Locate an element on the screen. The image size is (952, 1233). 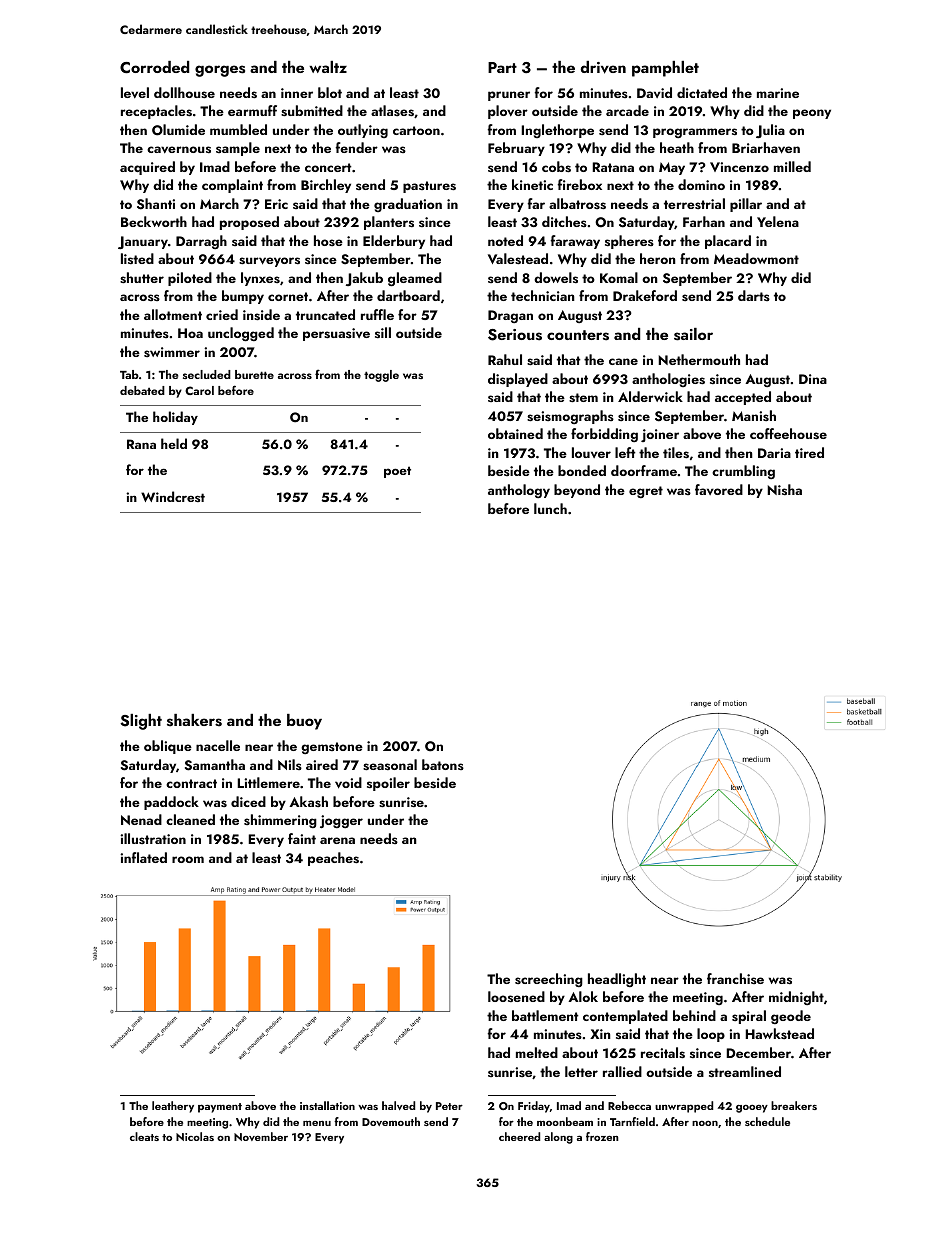
obtained is located at coordinates (515, 433).
